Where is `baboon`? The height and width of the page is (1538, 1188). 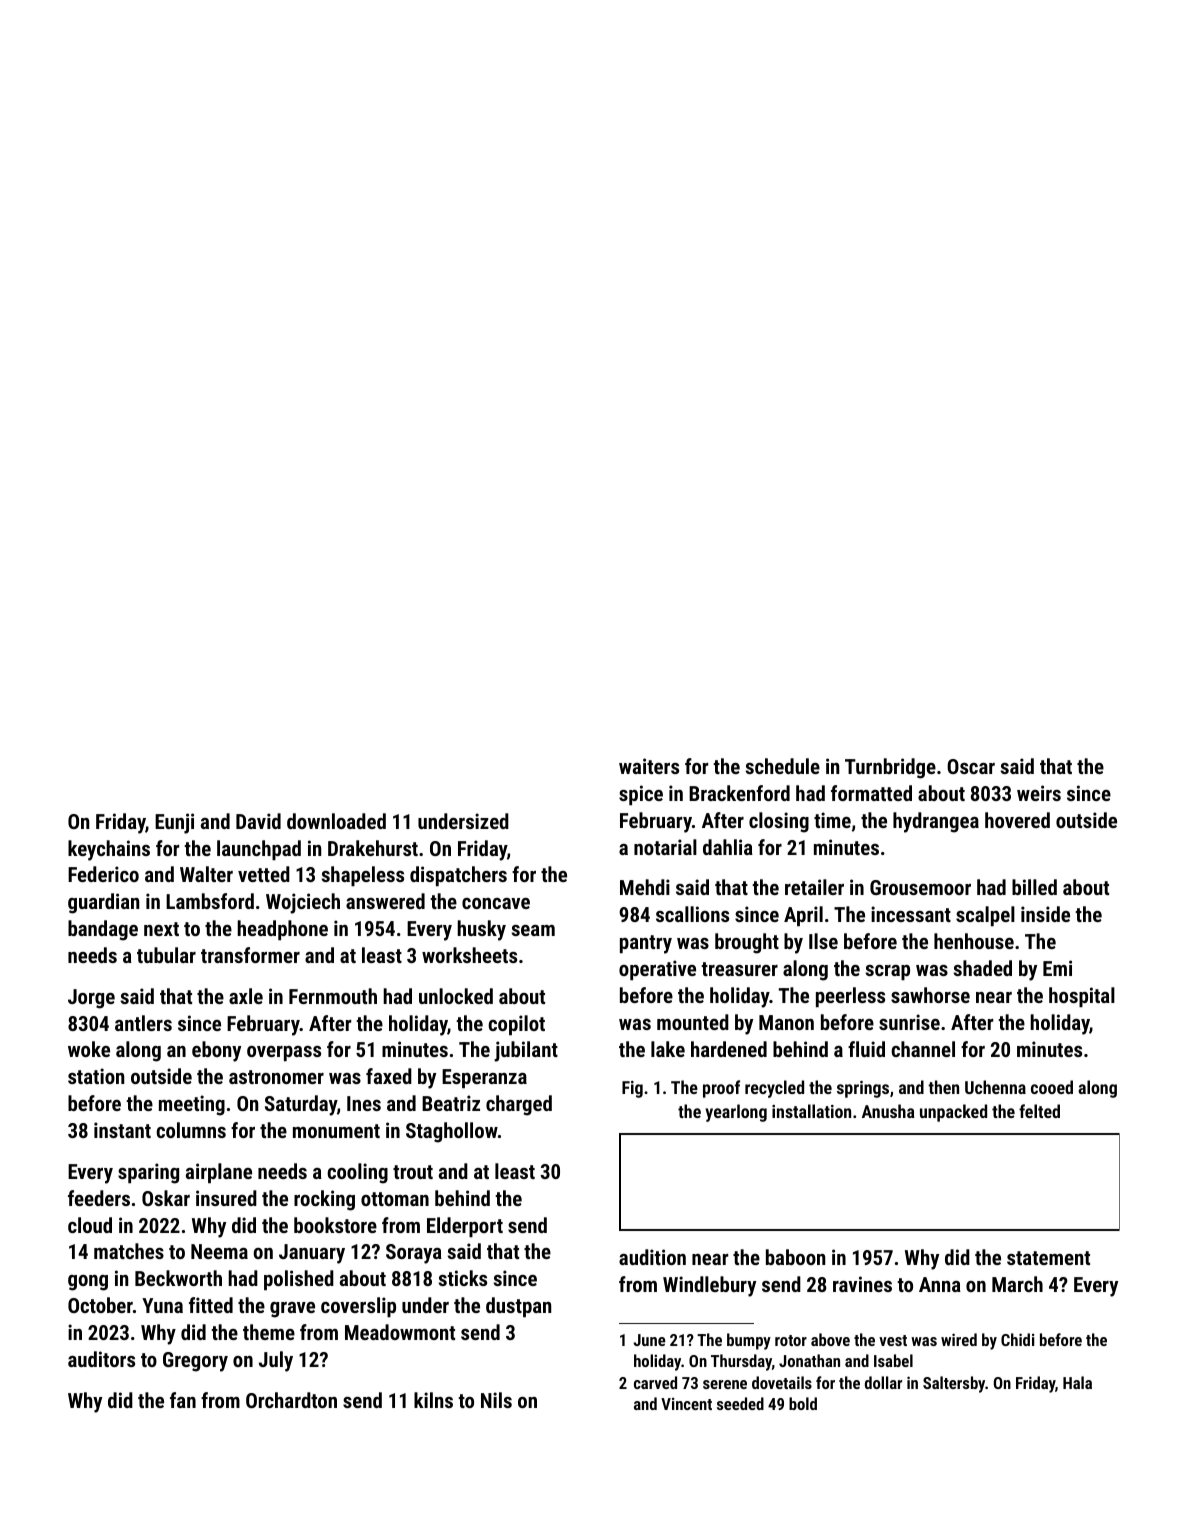 baboon is located at coordinates (795, 1257).
